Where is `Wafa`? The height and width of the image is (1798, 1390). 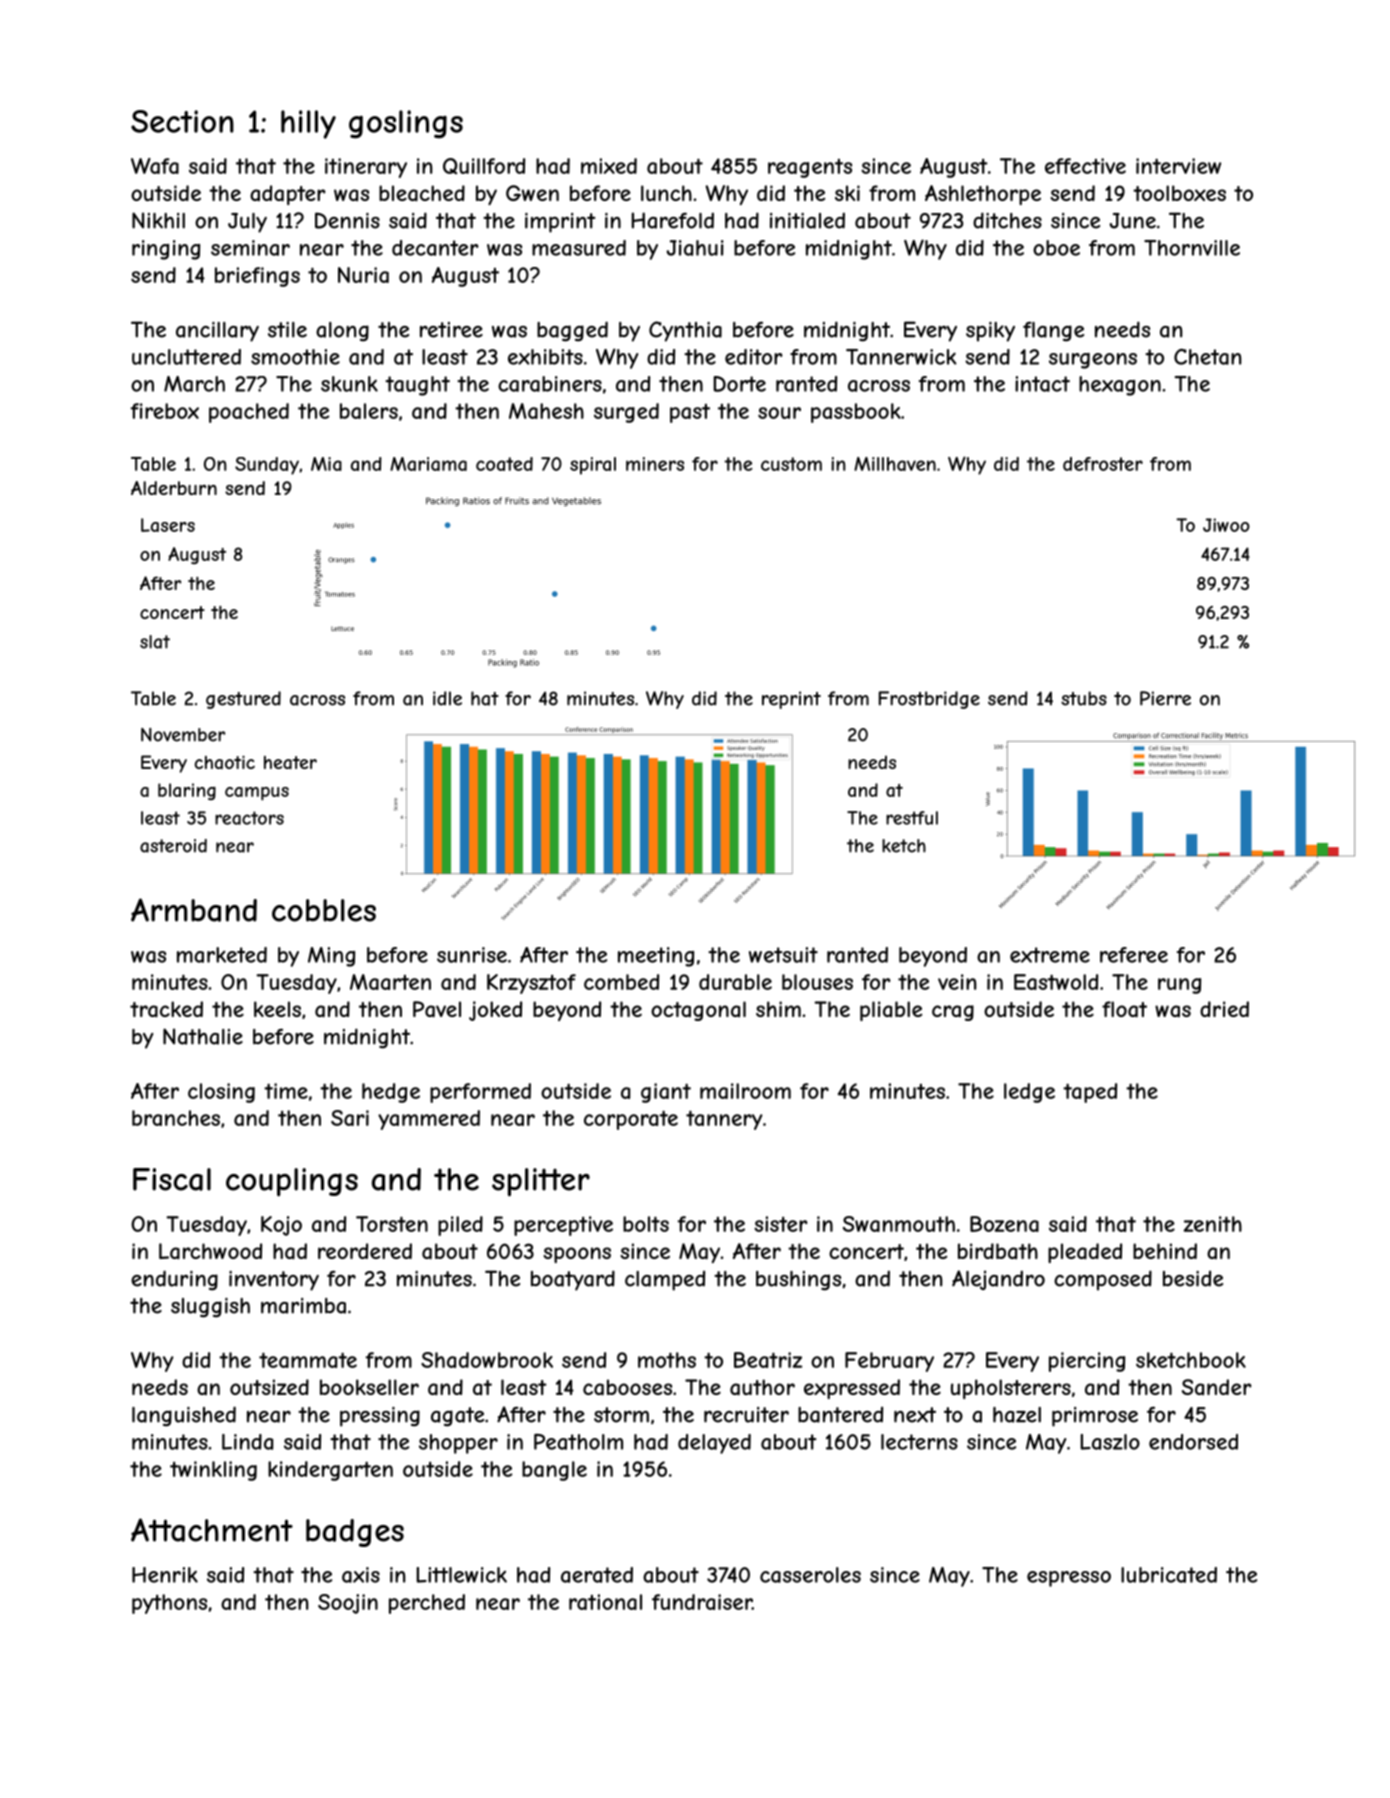 Wafa is located at coordinates (155, 166).
